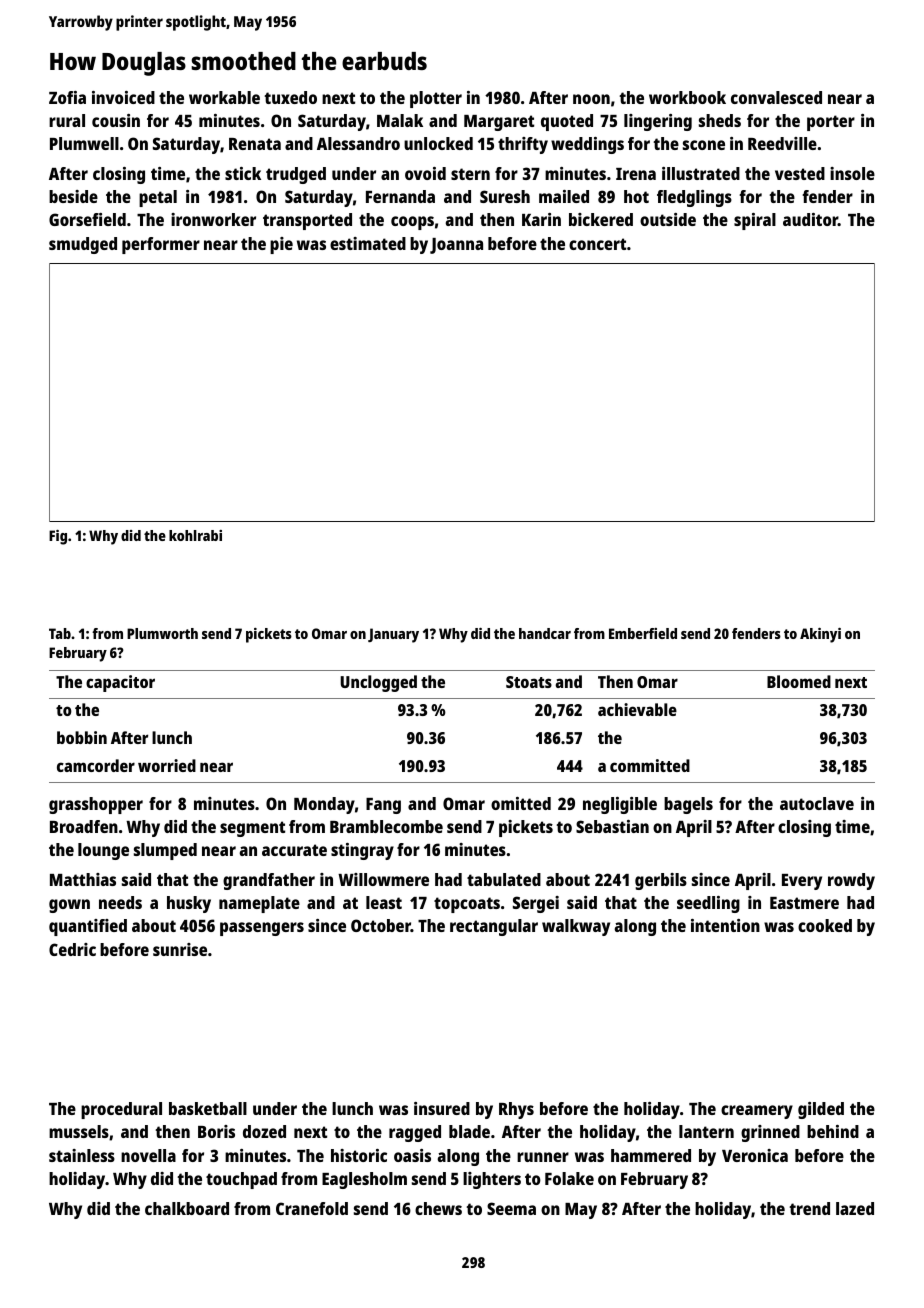 Image resolution: width=924 pixels, height=1308 pixels. Describe the element at coordinates (378, 683) in the screenshot. I see `Unclogged` at that location.
